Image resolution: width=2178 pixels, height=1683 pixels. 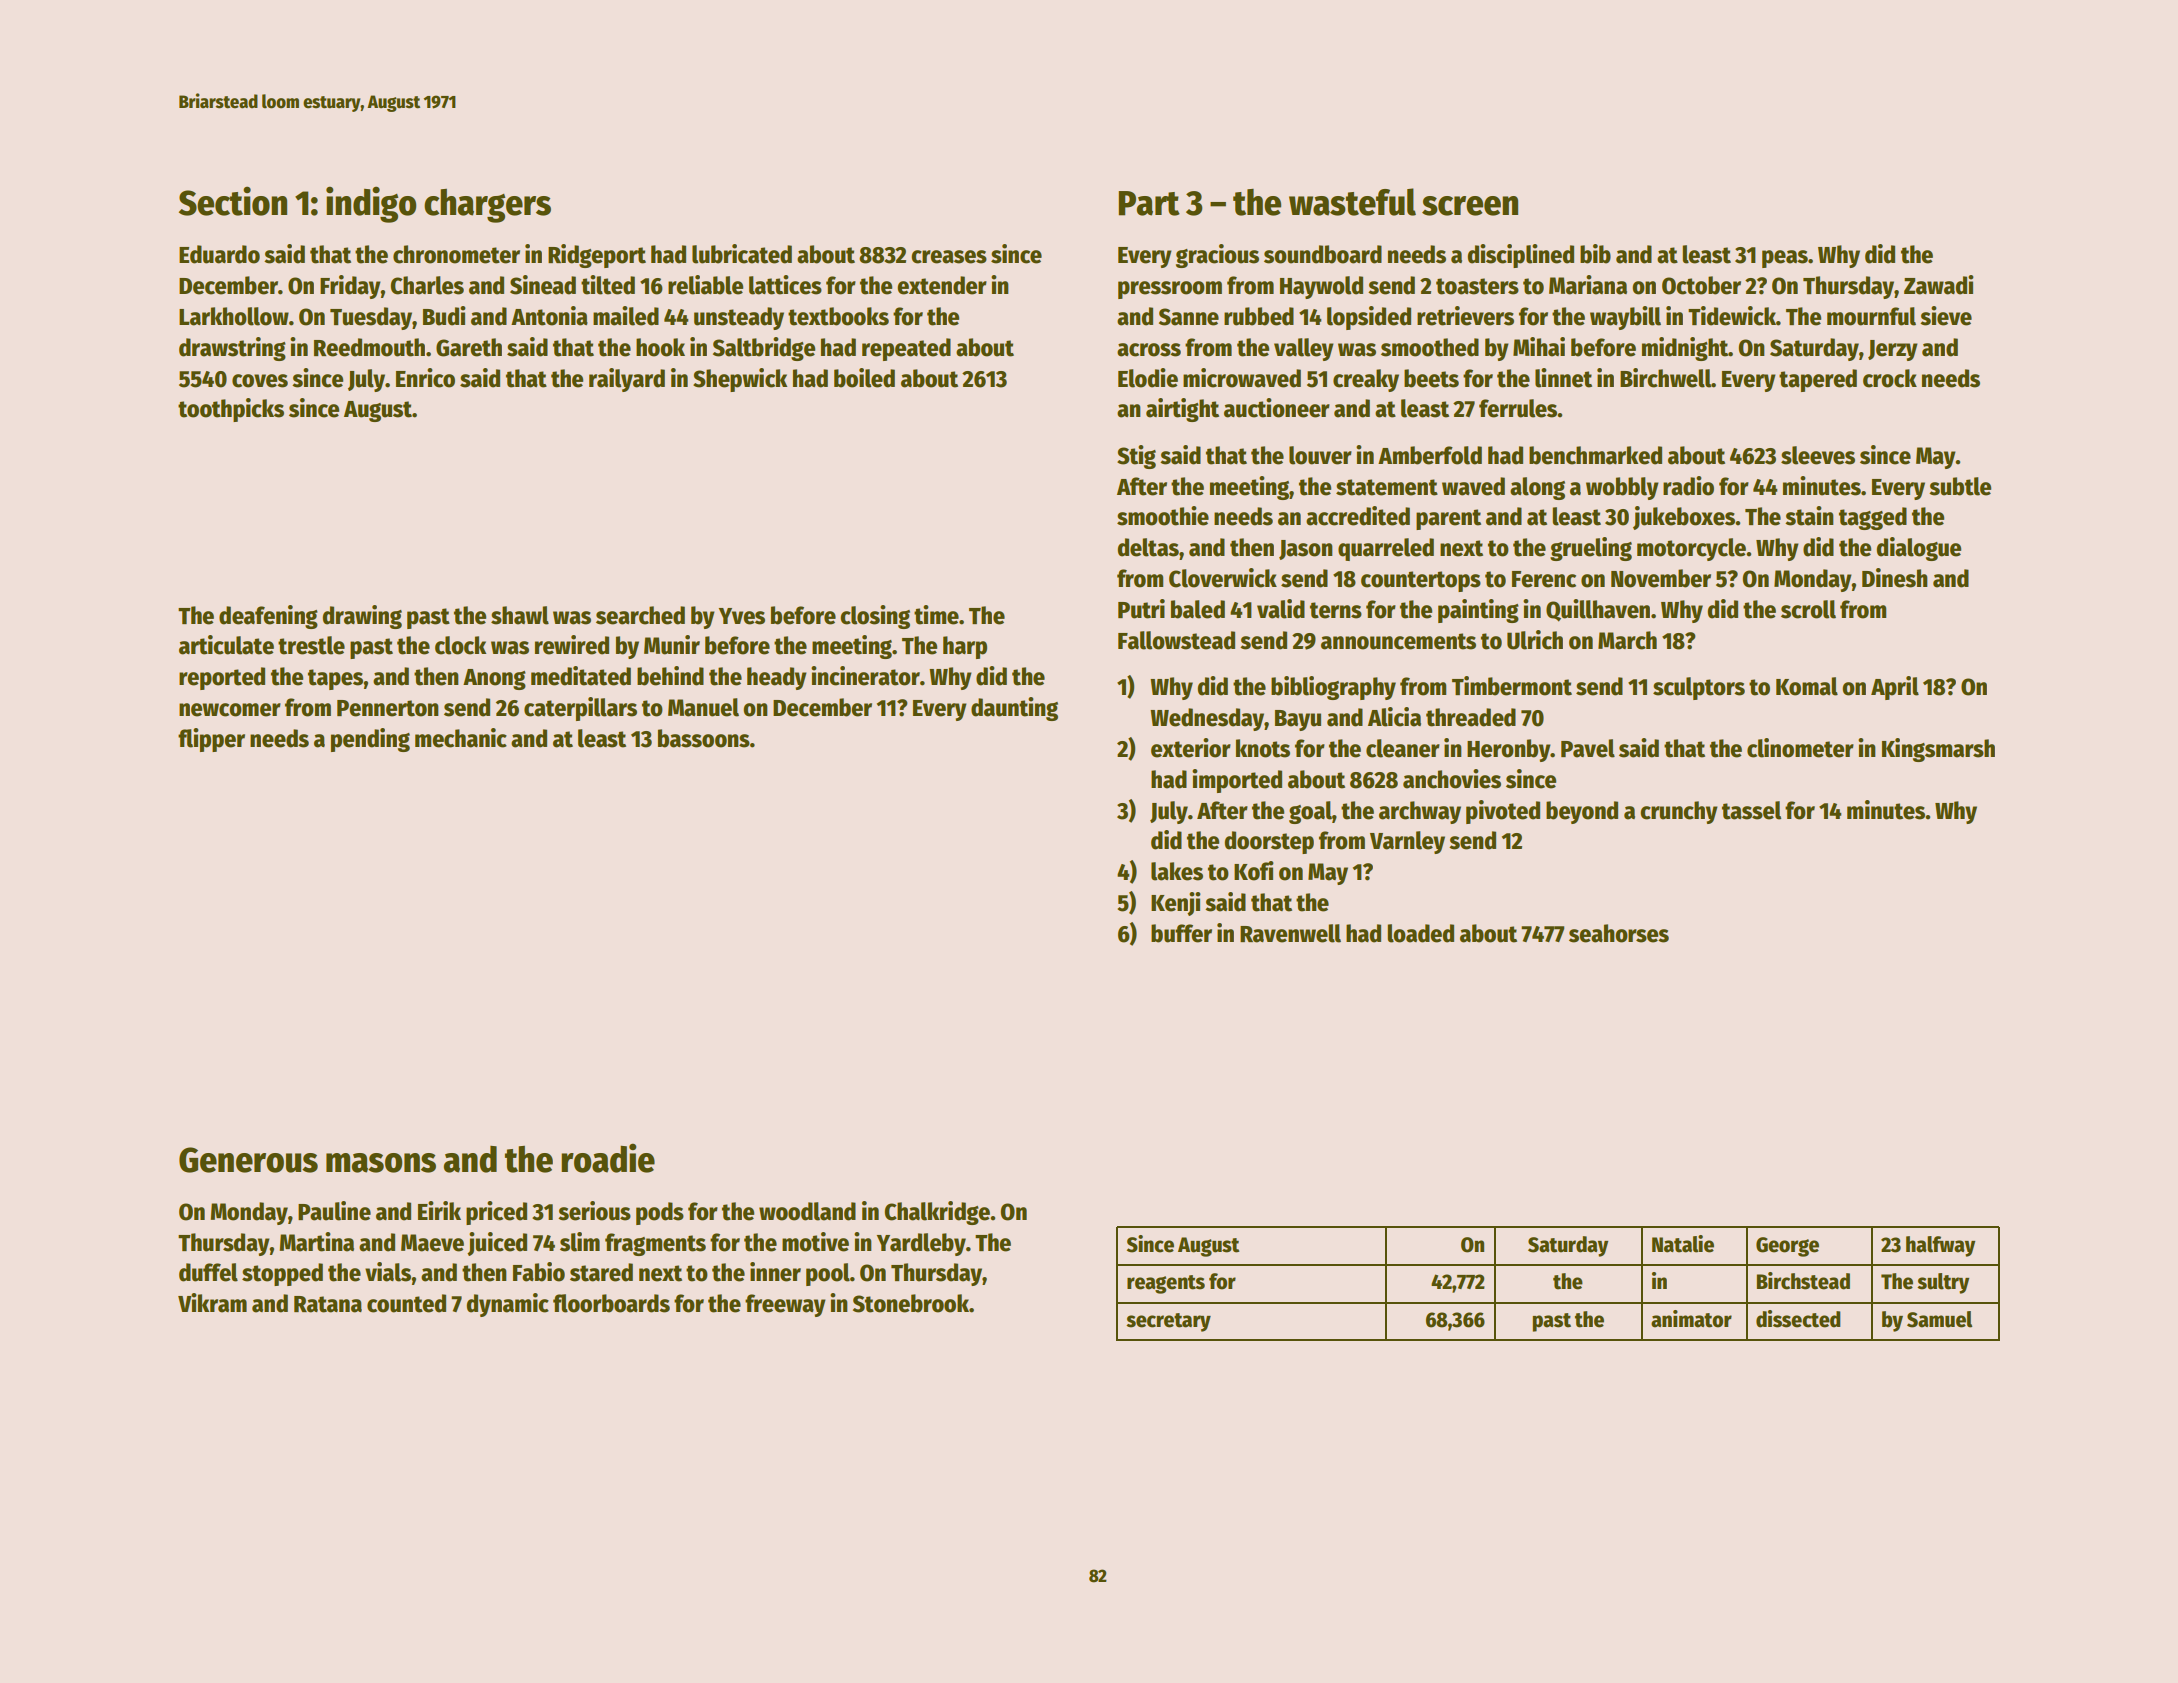 What do you see at coordinates (1470, 206) in the page?
I see `screen` at bounding box center [1470, 206].
